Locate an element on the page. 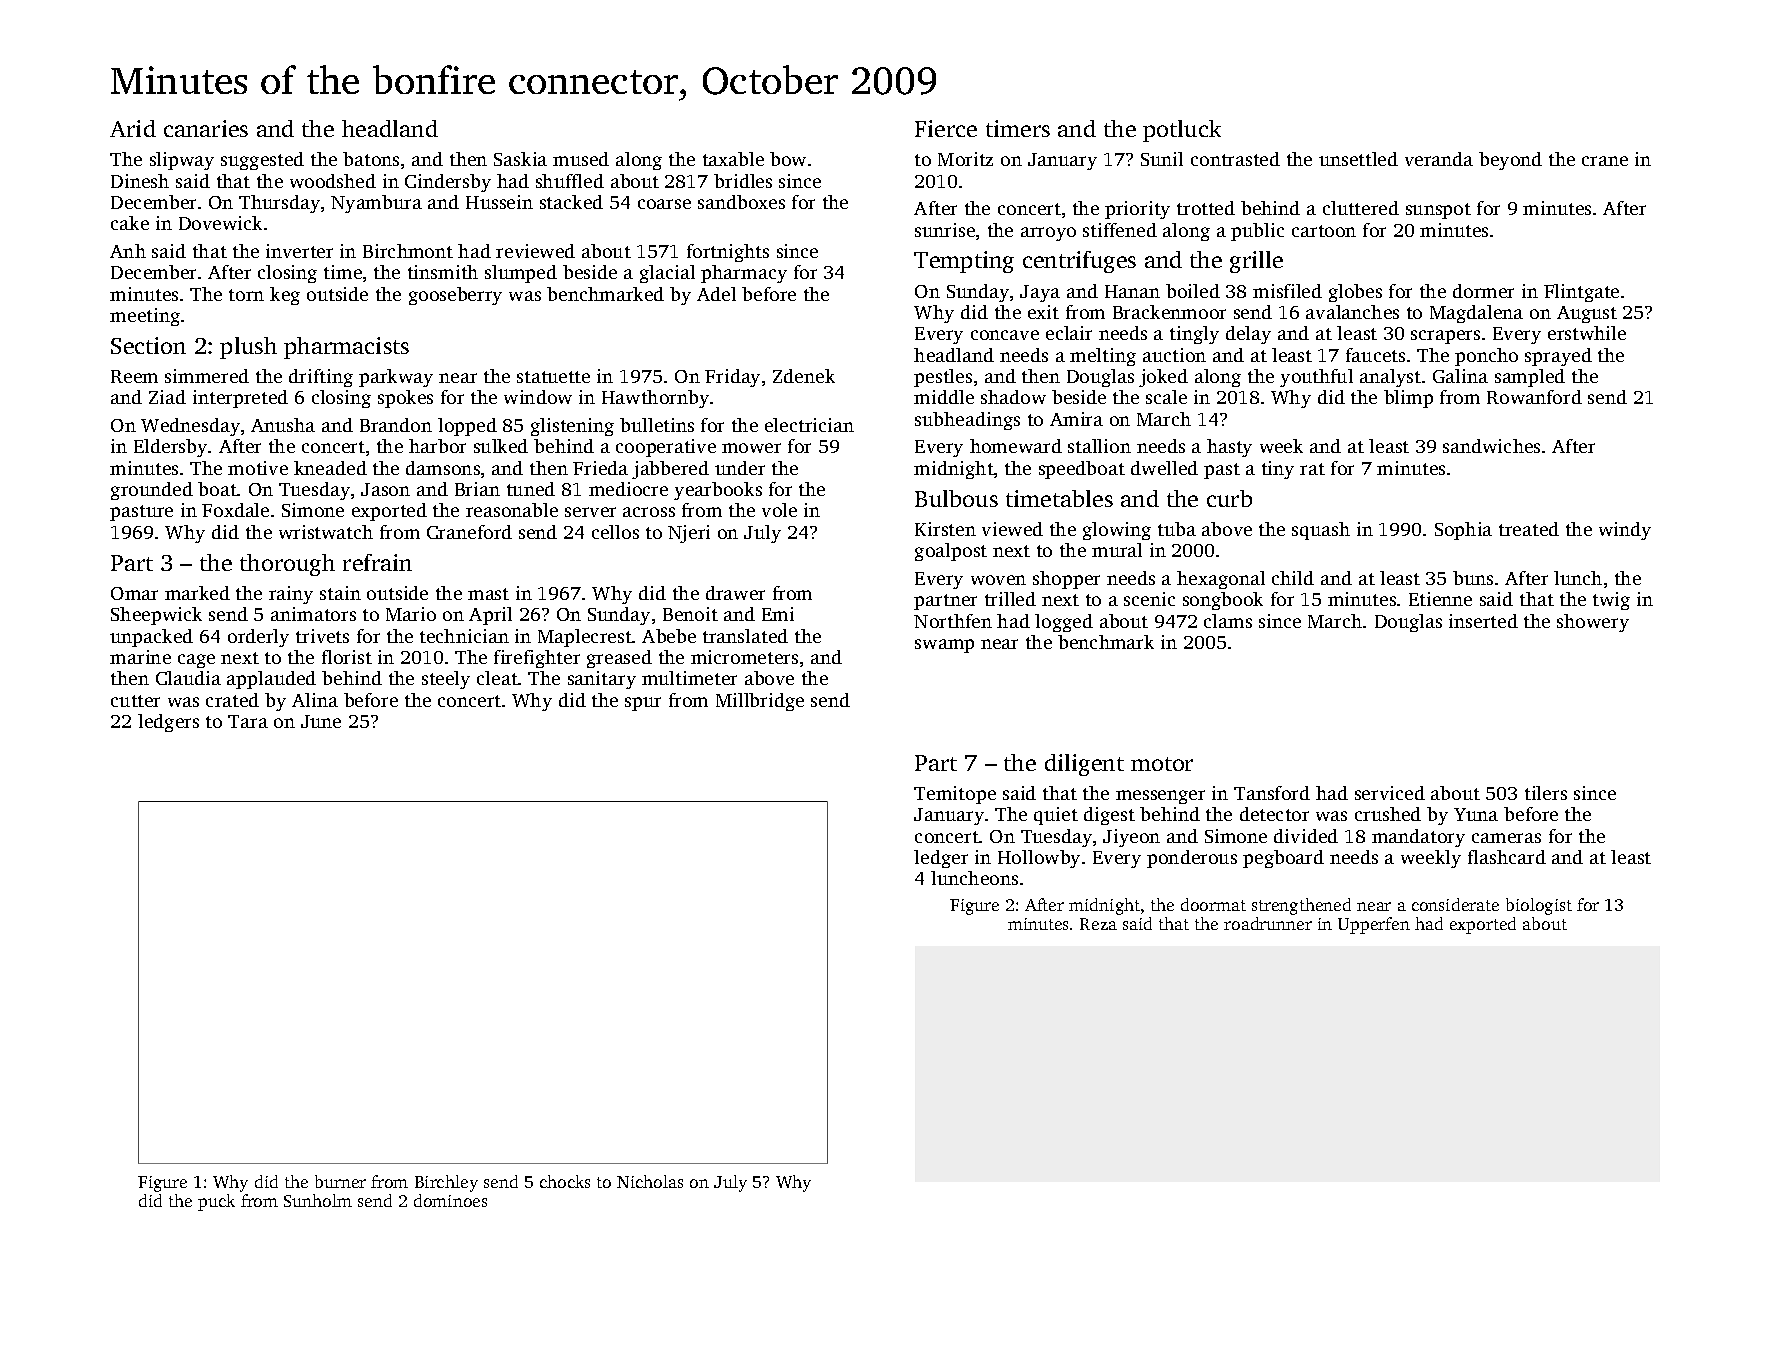 The width and height of the page is (1771, 1368). animators is located at coordinates (313, 614).
